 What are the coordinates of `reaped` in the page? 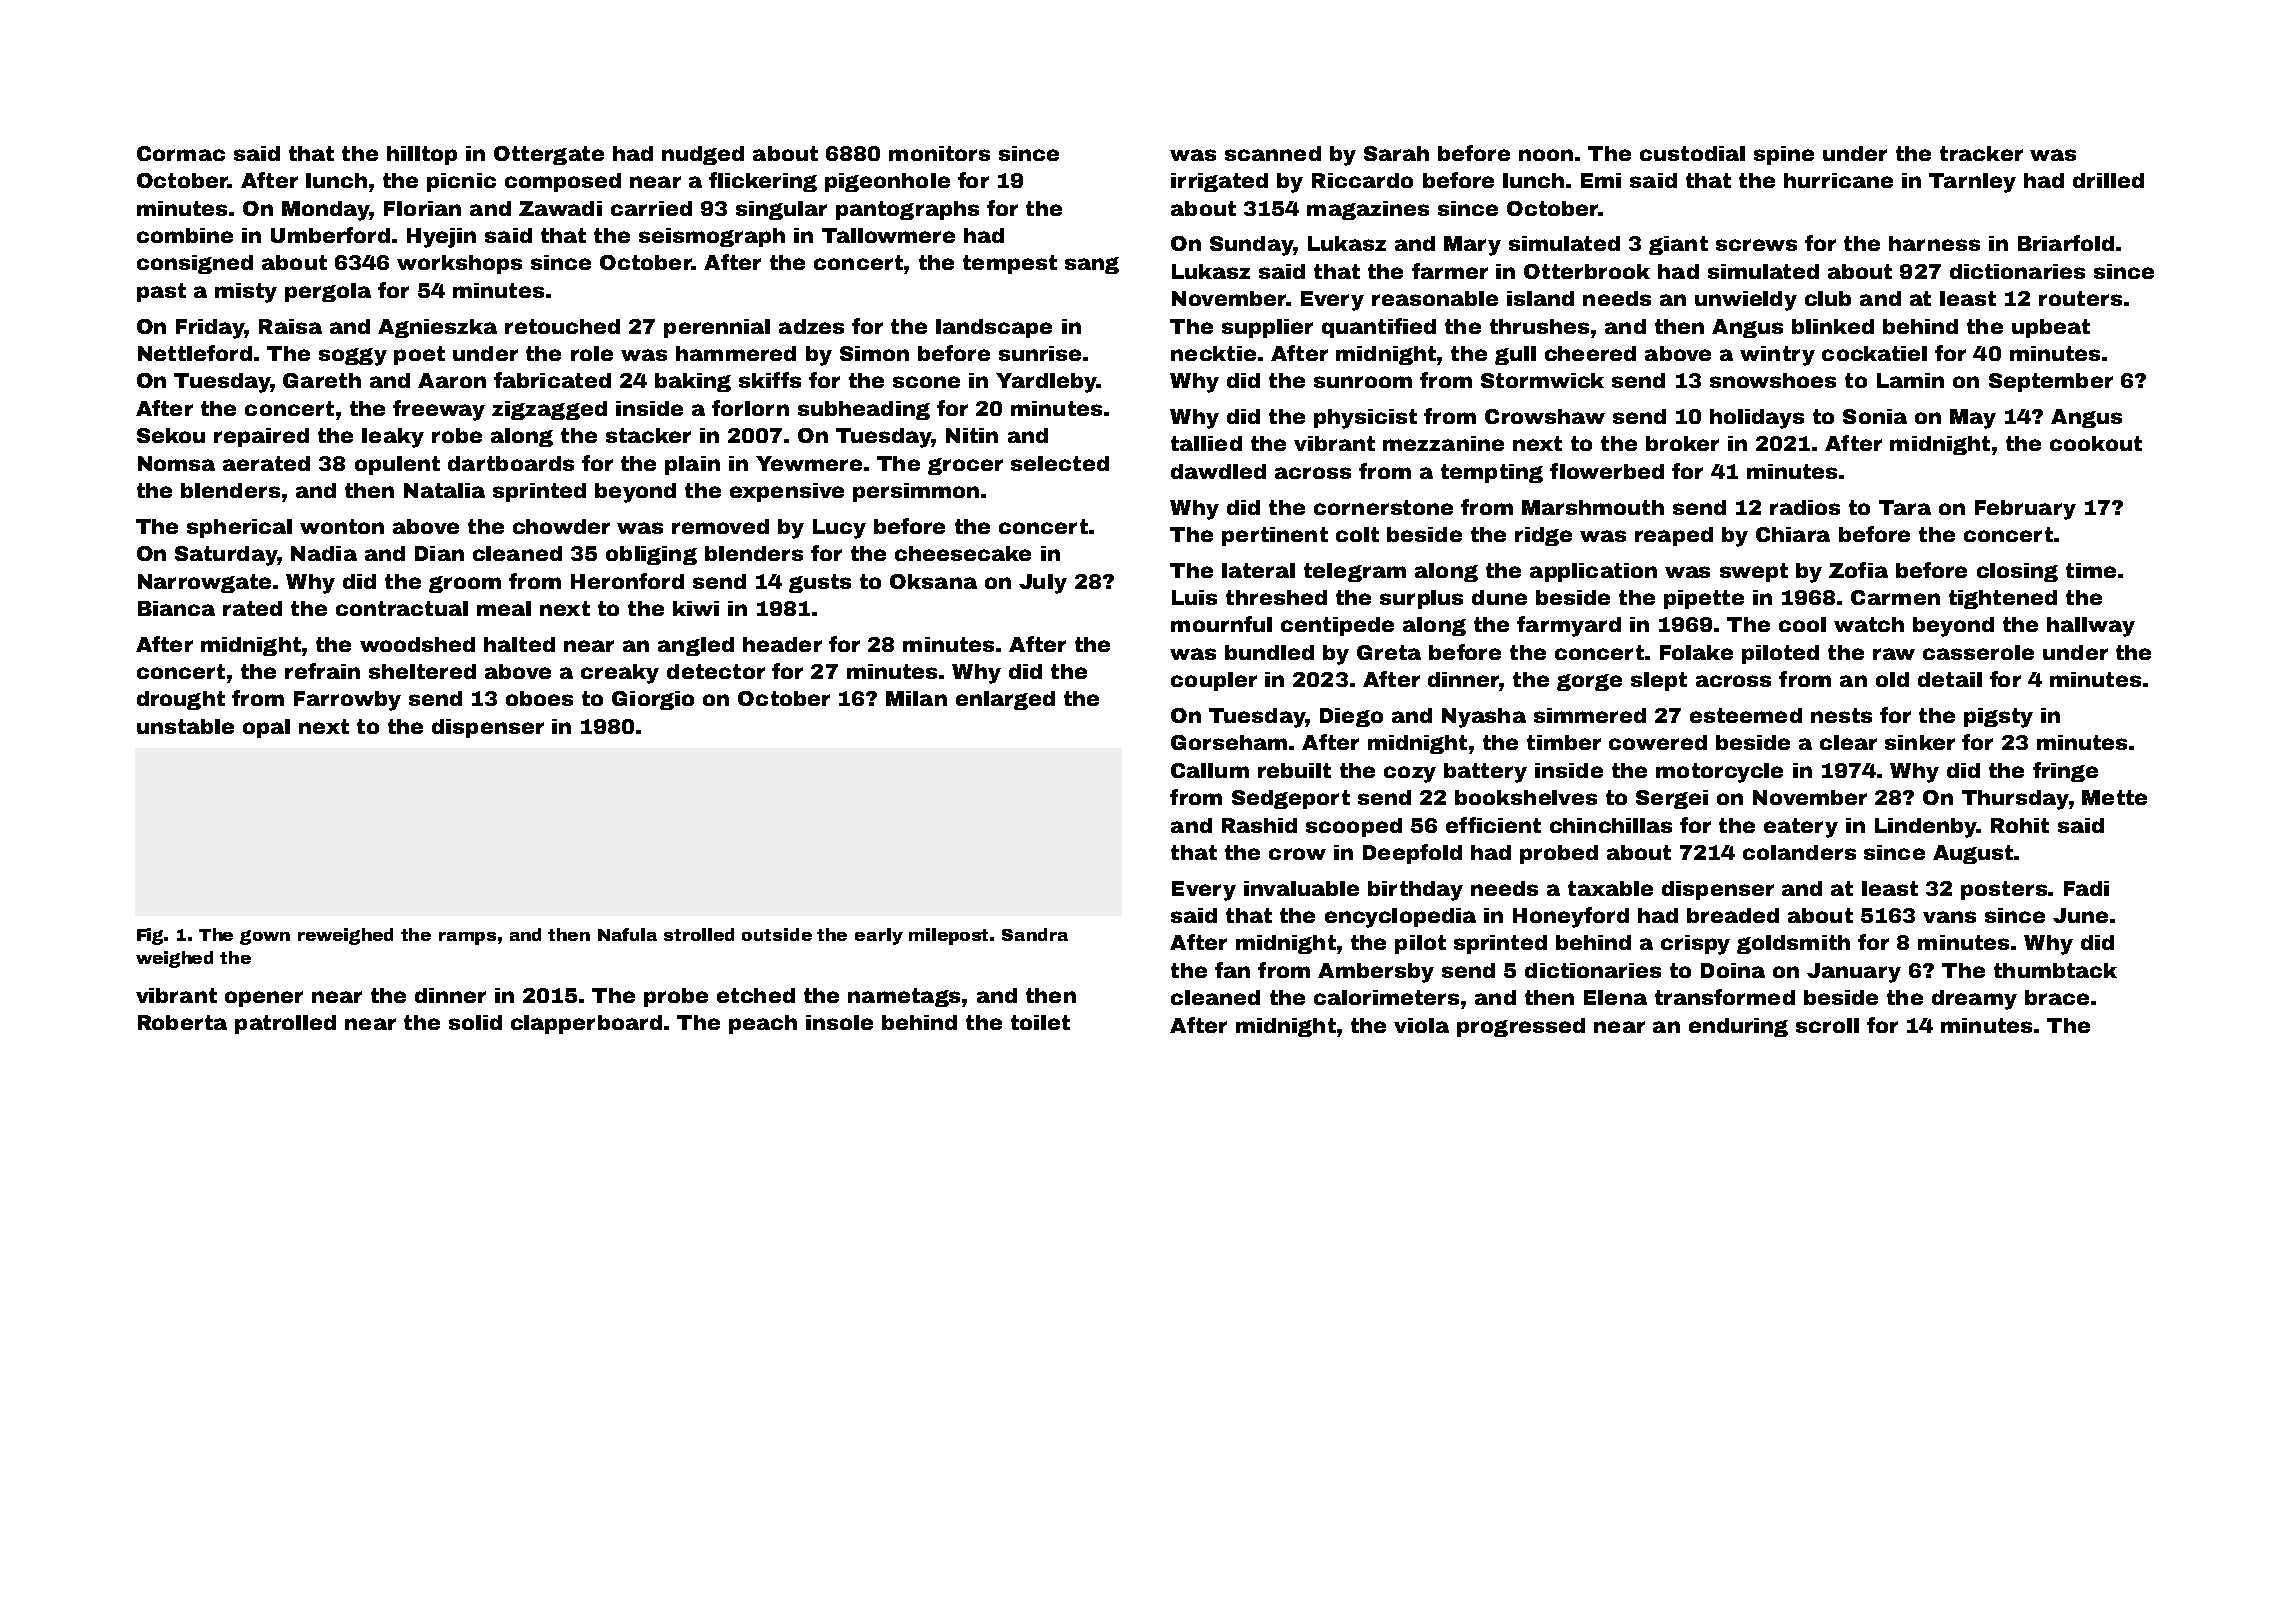 It's located at (1674, 536).
